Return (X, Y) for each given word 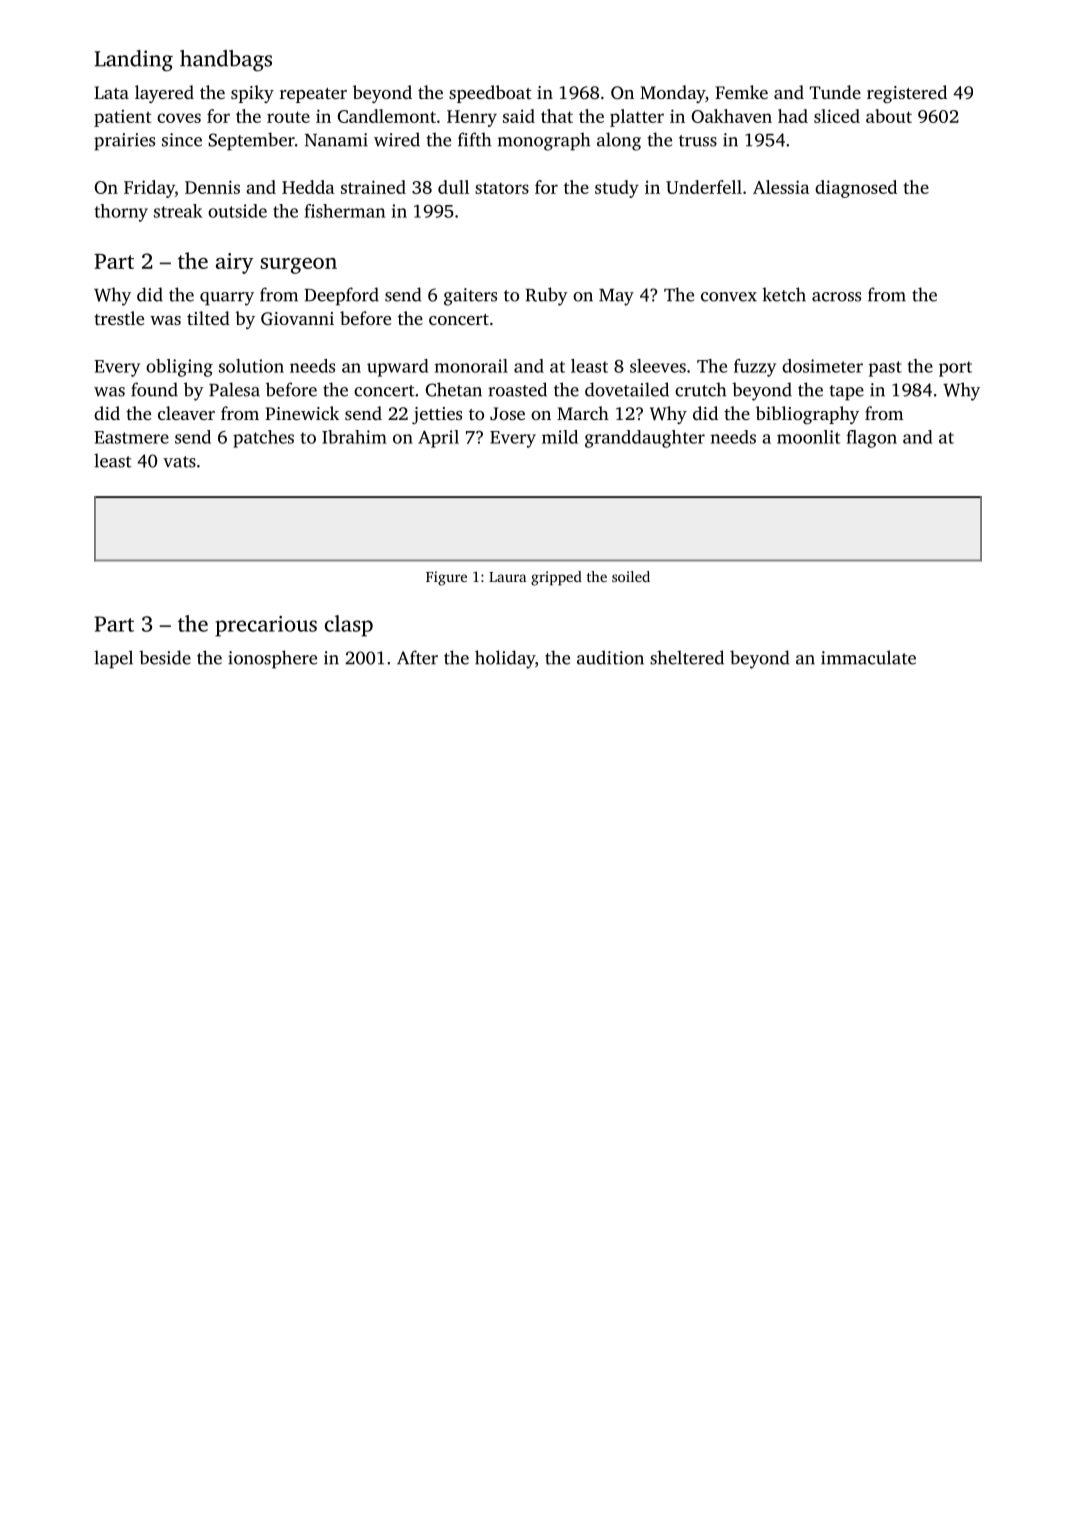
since (182, 140)
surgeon (299, 266)
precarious (266, 626)
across (836, 297)
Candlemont (386, 116)
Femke (741, 92)
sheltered (687, 657)
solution (251, 366)
